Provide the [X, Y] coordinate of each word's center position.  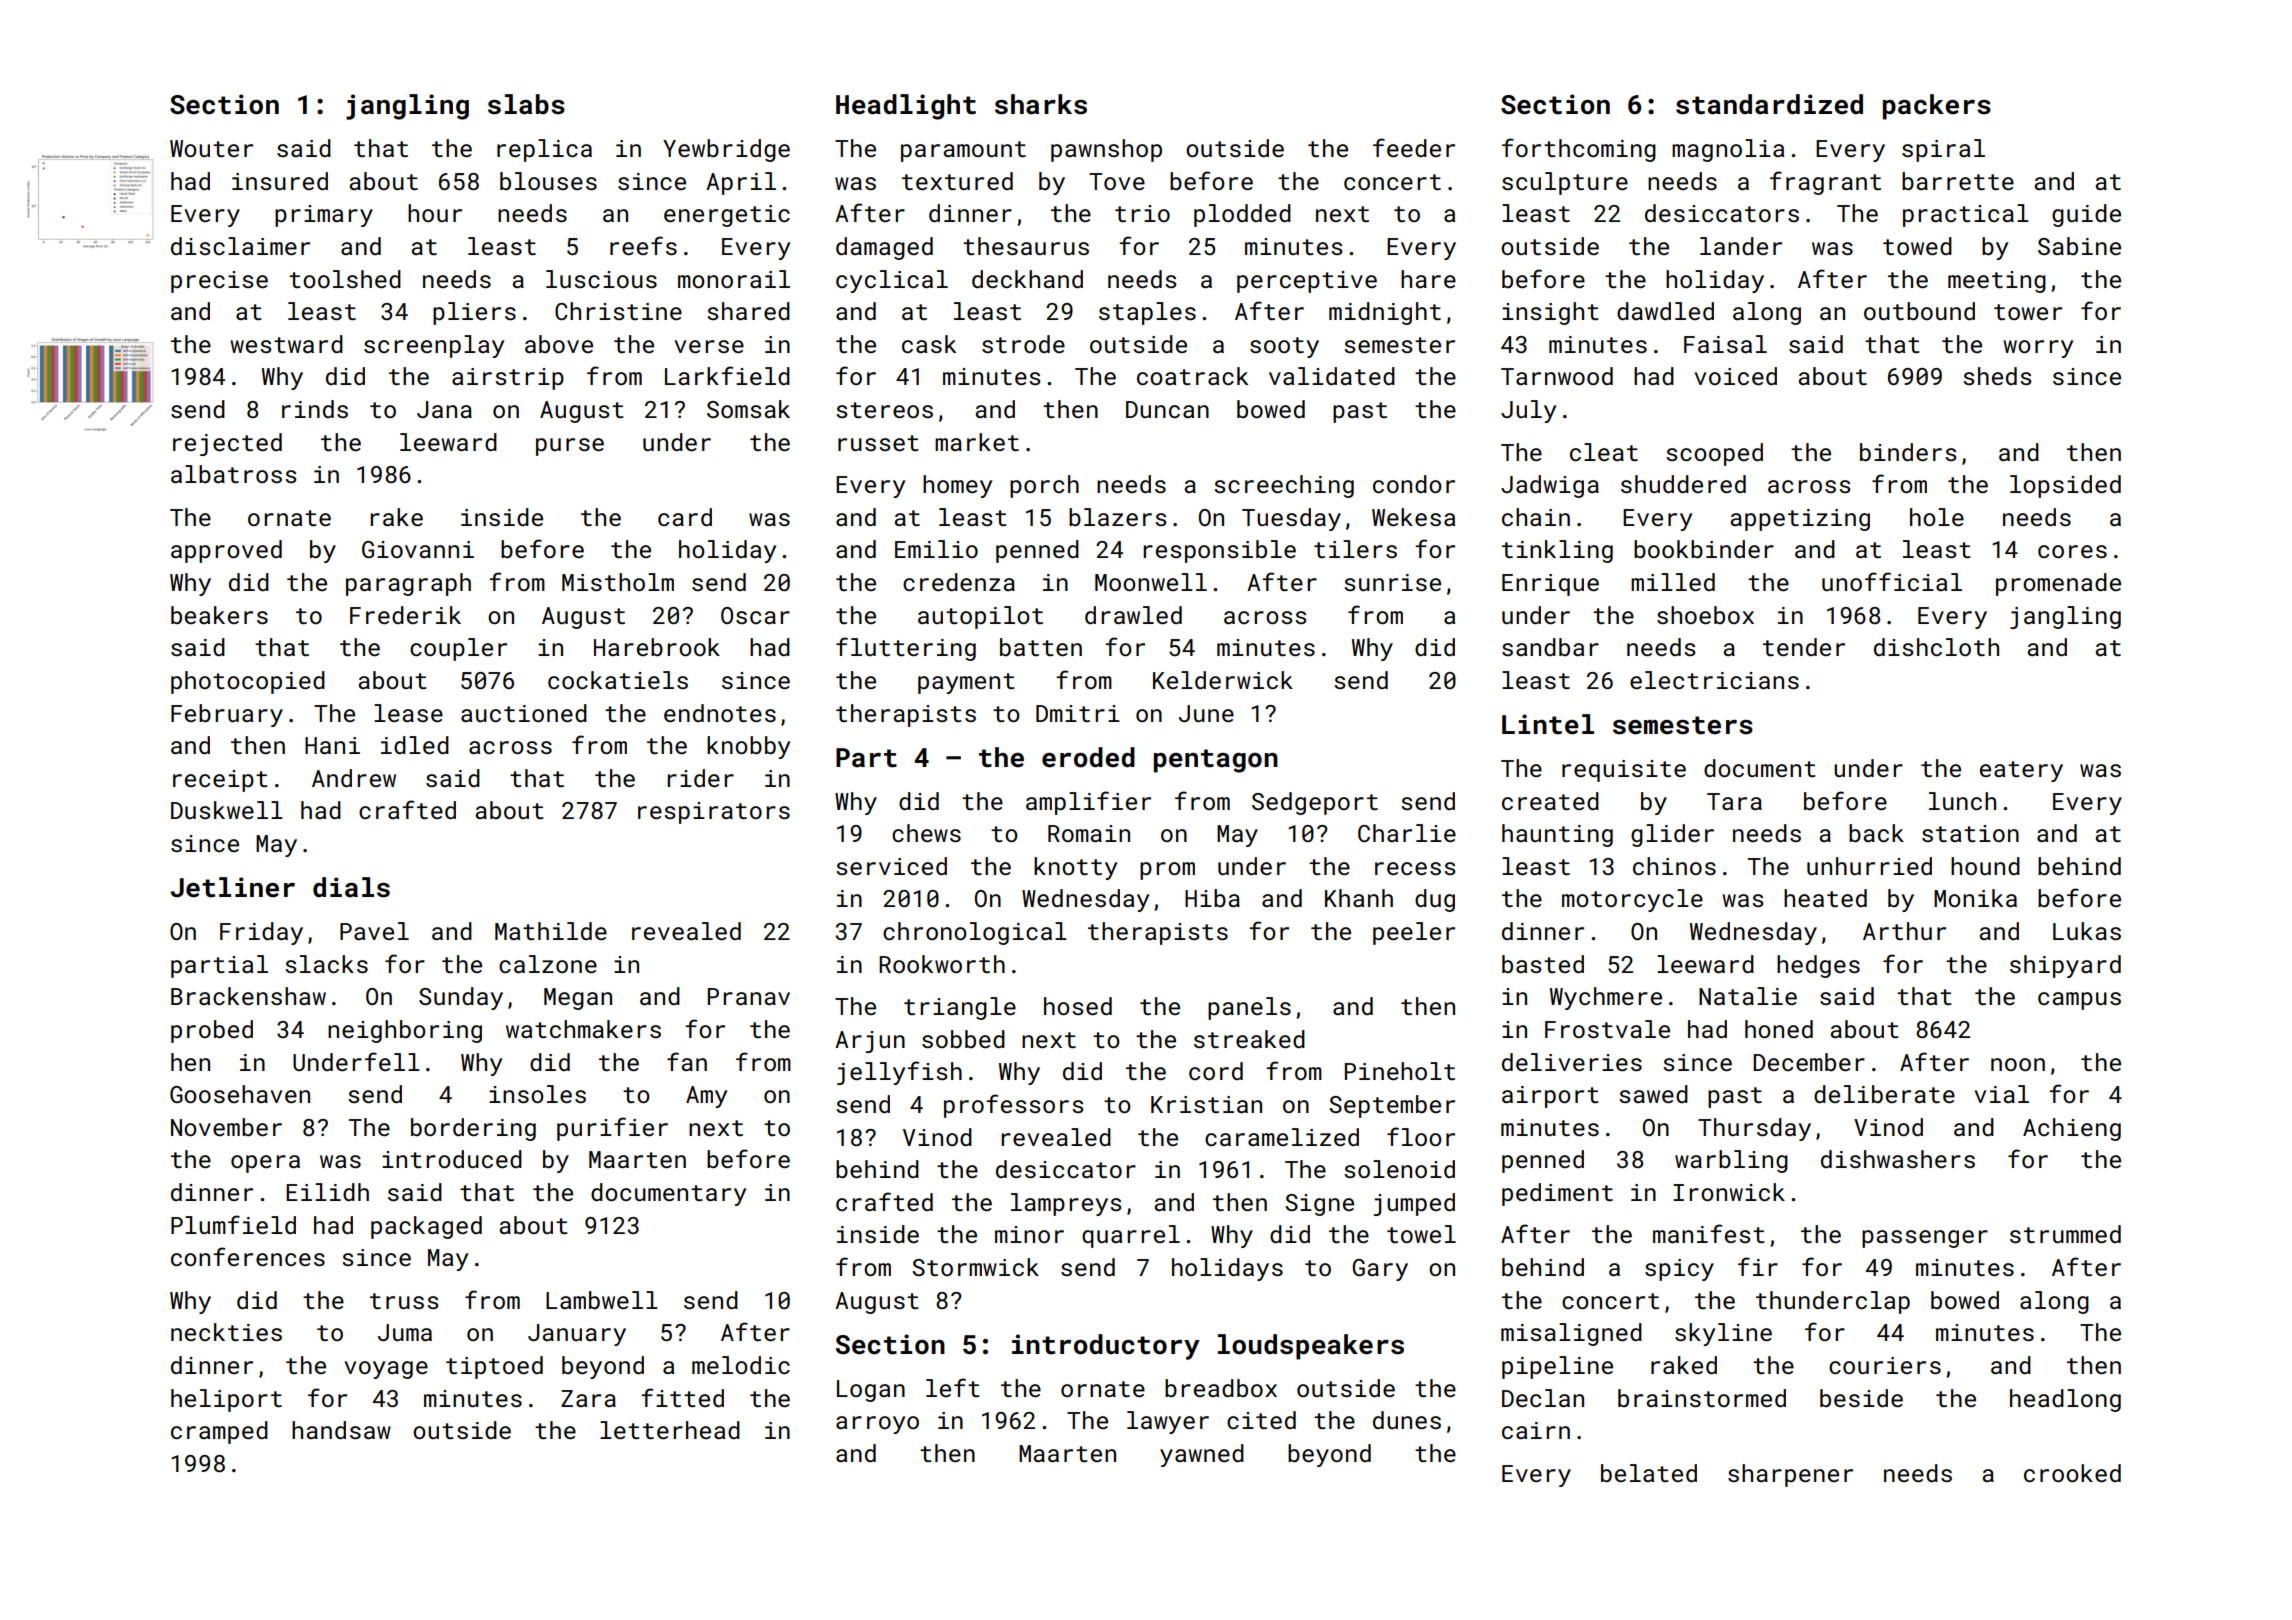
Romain [1089, 833]
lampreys [1066, 1204]
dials [351, 887]
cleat [1604, 452]
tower [2028, 312]
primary [324, 216]
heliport [226, 1400]
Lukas [2087, 931]
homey [957, 486]
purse [570, 447]
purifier [612, 1129]
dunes [1407, 1420]
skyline [1723, 1334]
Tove [1117, 181]
